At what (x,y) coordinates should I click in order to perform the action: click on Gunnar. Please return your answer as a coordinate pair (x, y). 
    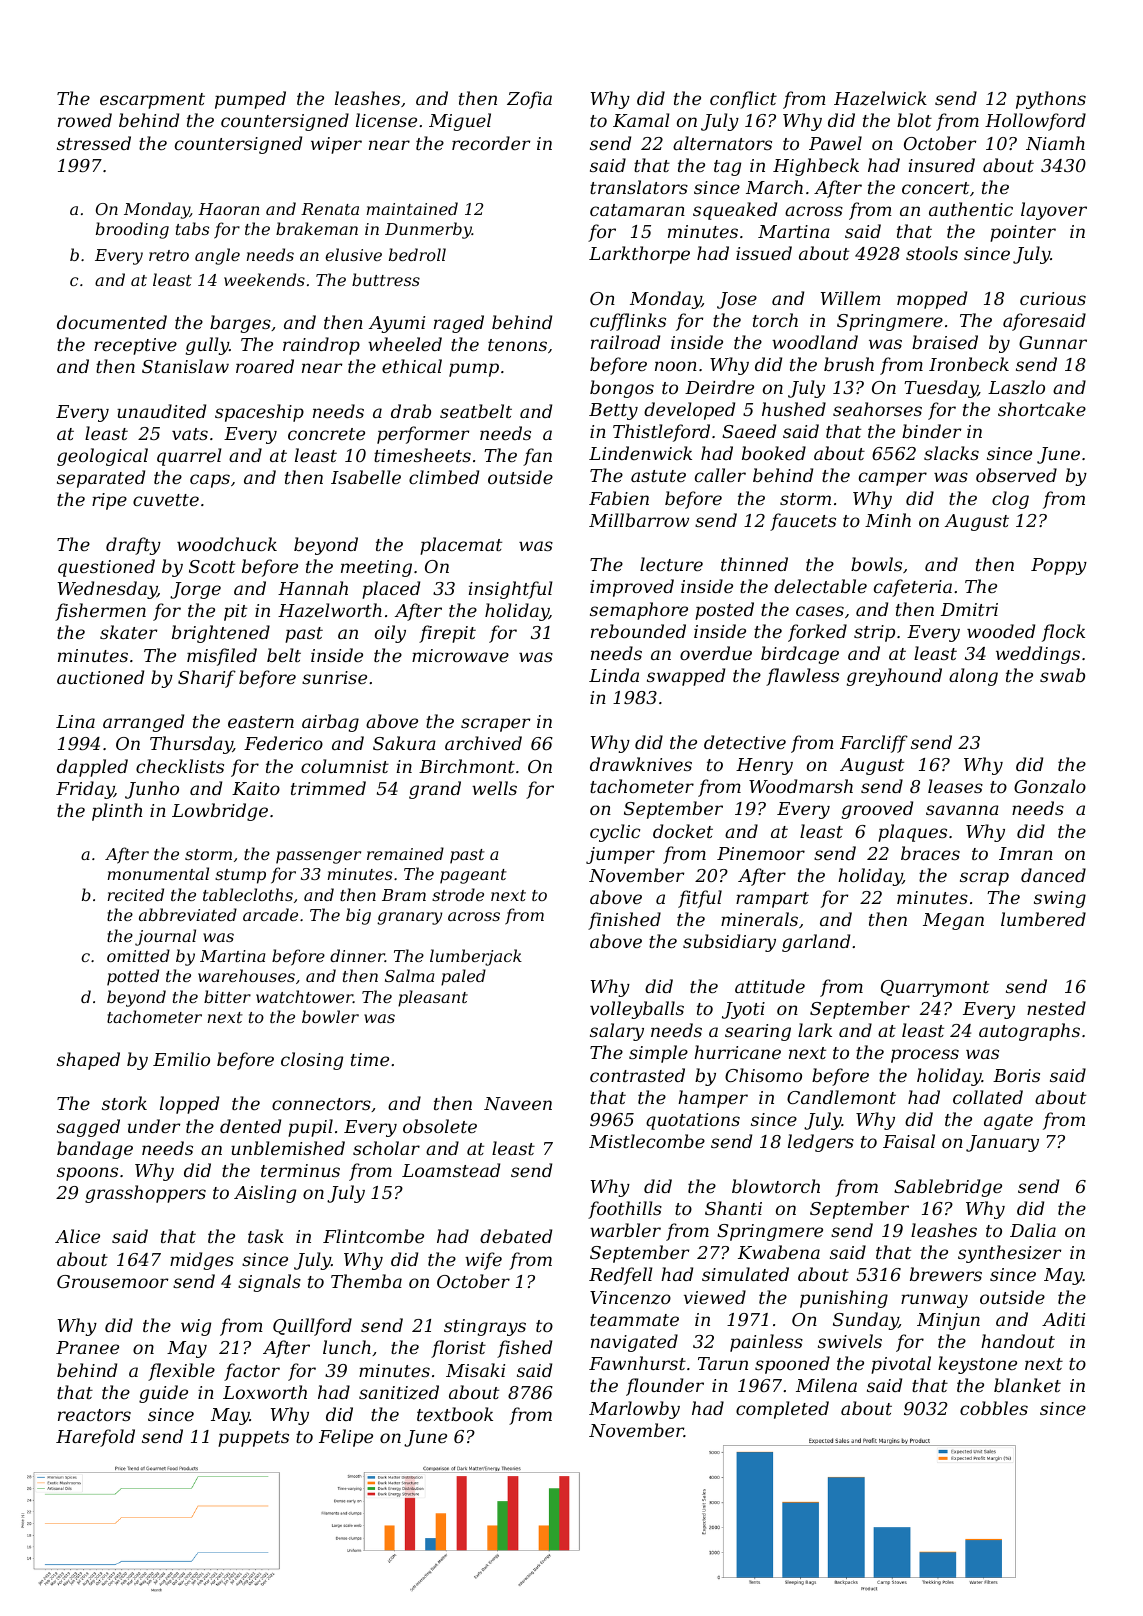
    Looking at the image, I should click on (1053, 342).
